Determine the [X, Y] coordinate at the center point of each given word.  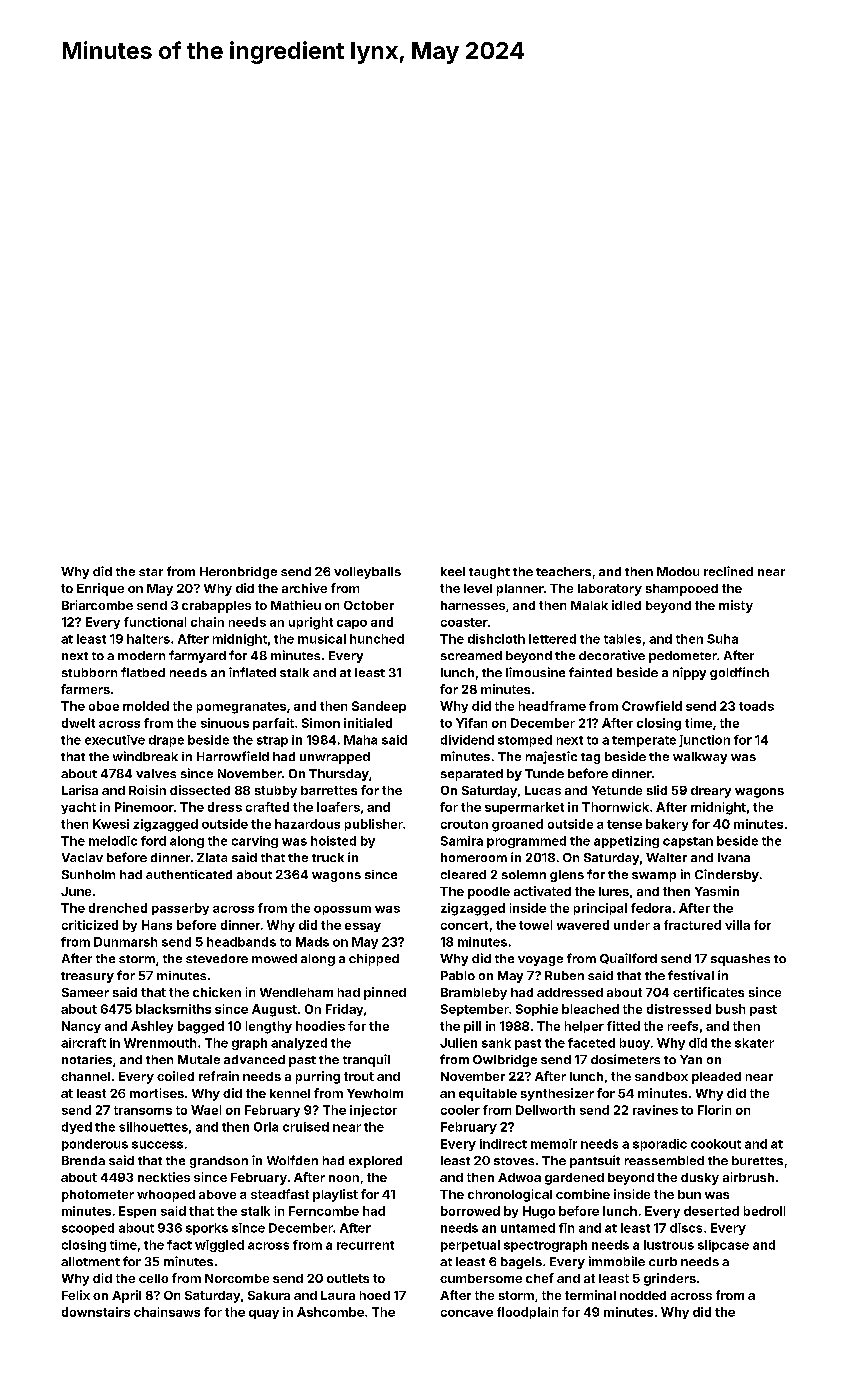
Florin [714, 1110]
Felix [76, 1295]
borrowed [470, 1211]
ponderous [95, 1145]
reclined [728, 571]
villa [737, 925]
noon [344, 1178]
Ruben [564, 975]
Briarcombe [97, 605]
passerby [180, 909]
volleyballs [367, 573]
